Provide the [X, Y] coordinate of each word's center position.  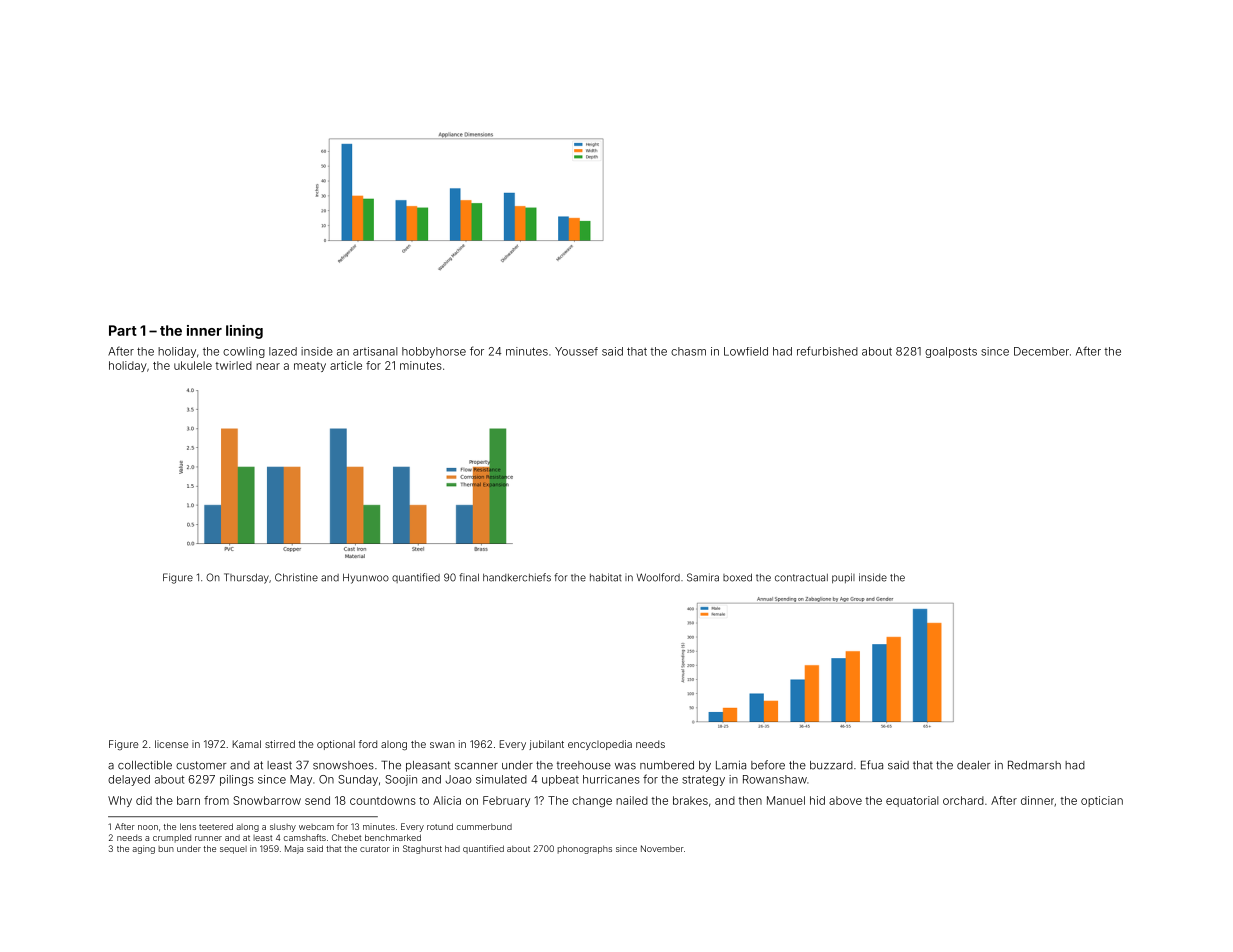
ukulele [193, 365]
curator [375, 849]
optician [1102, 801]
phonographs [584, 849]
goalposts [951, 352]
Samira [703, 577]
